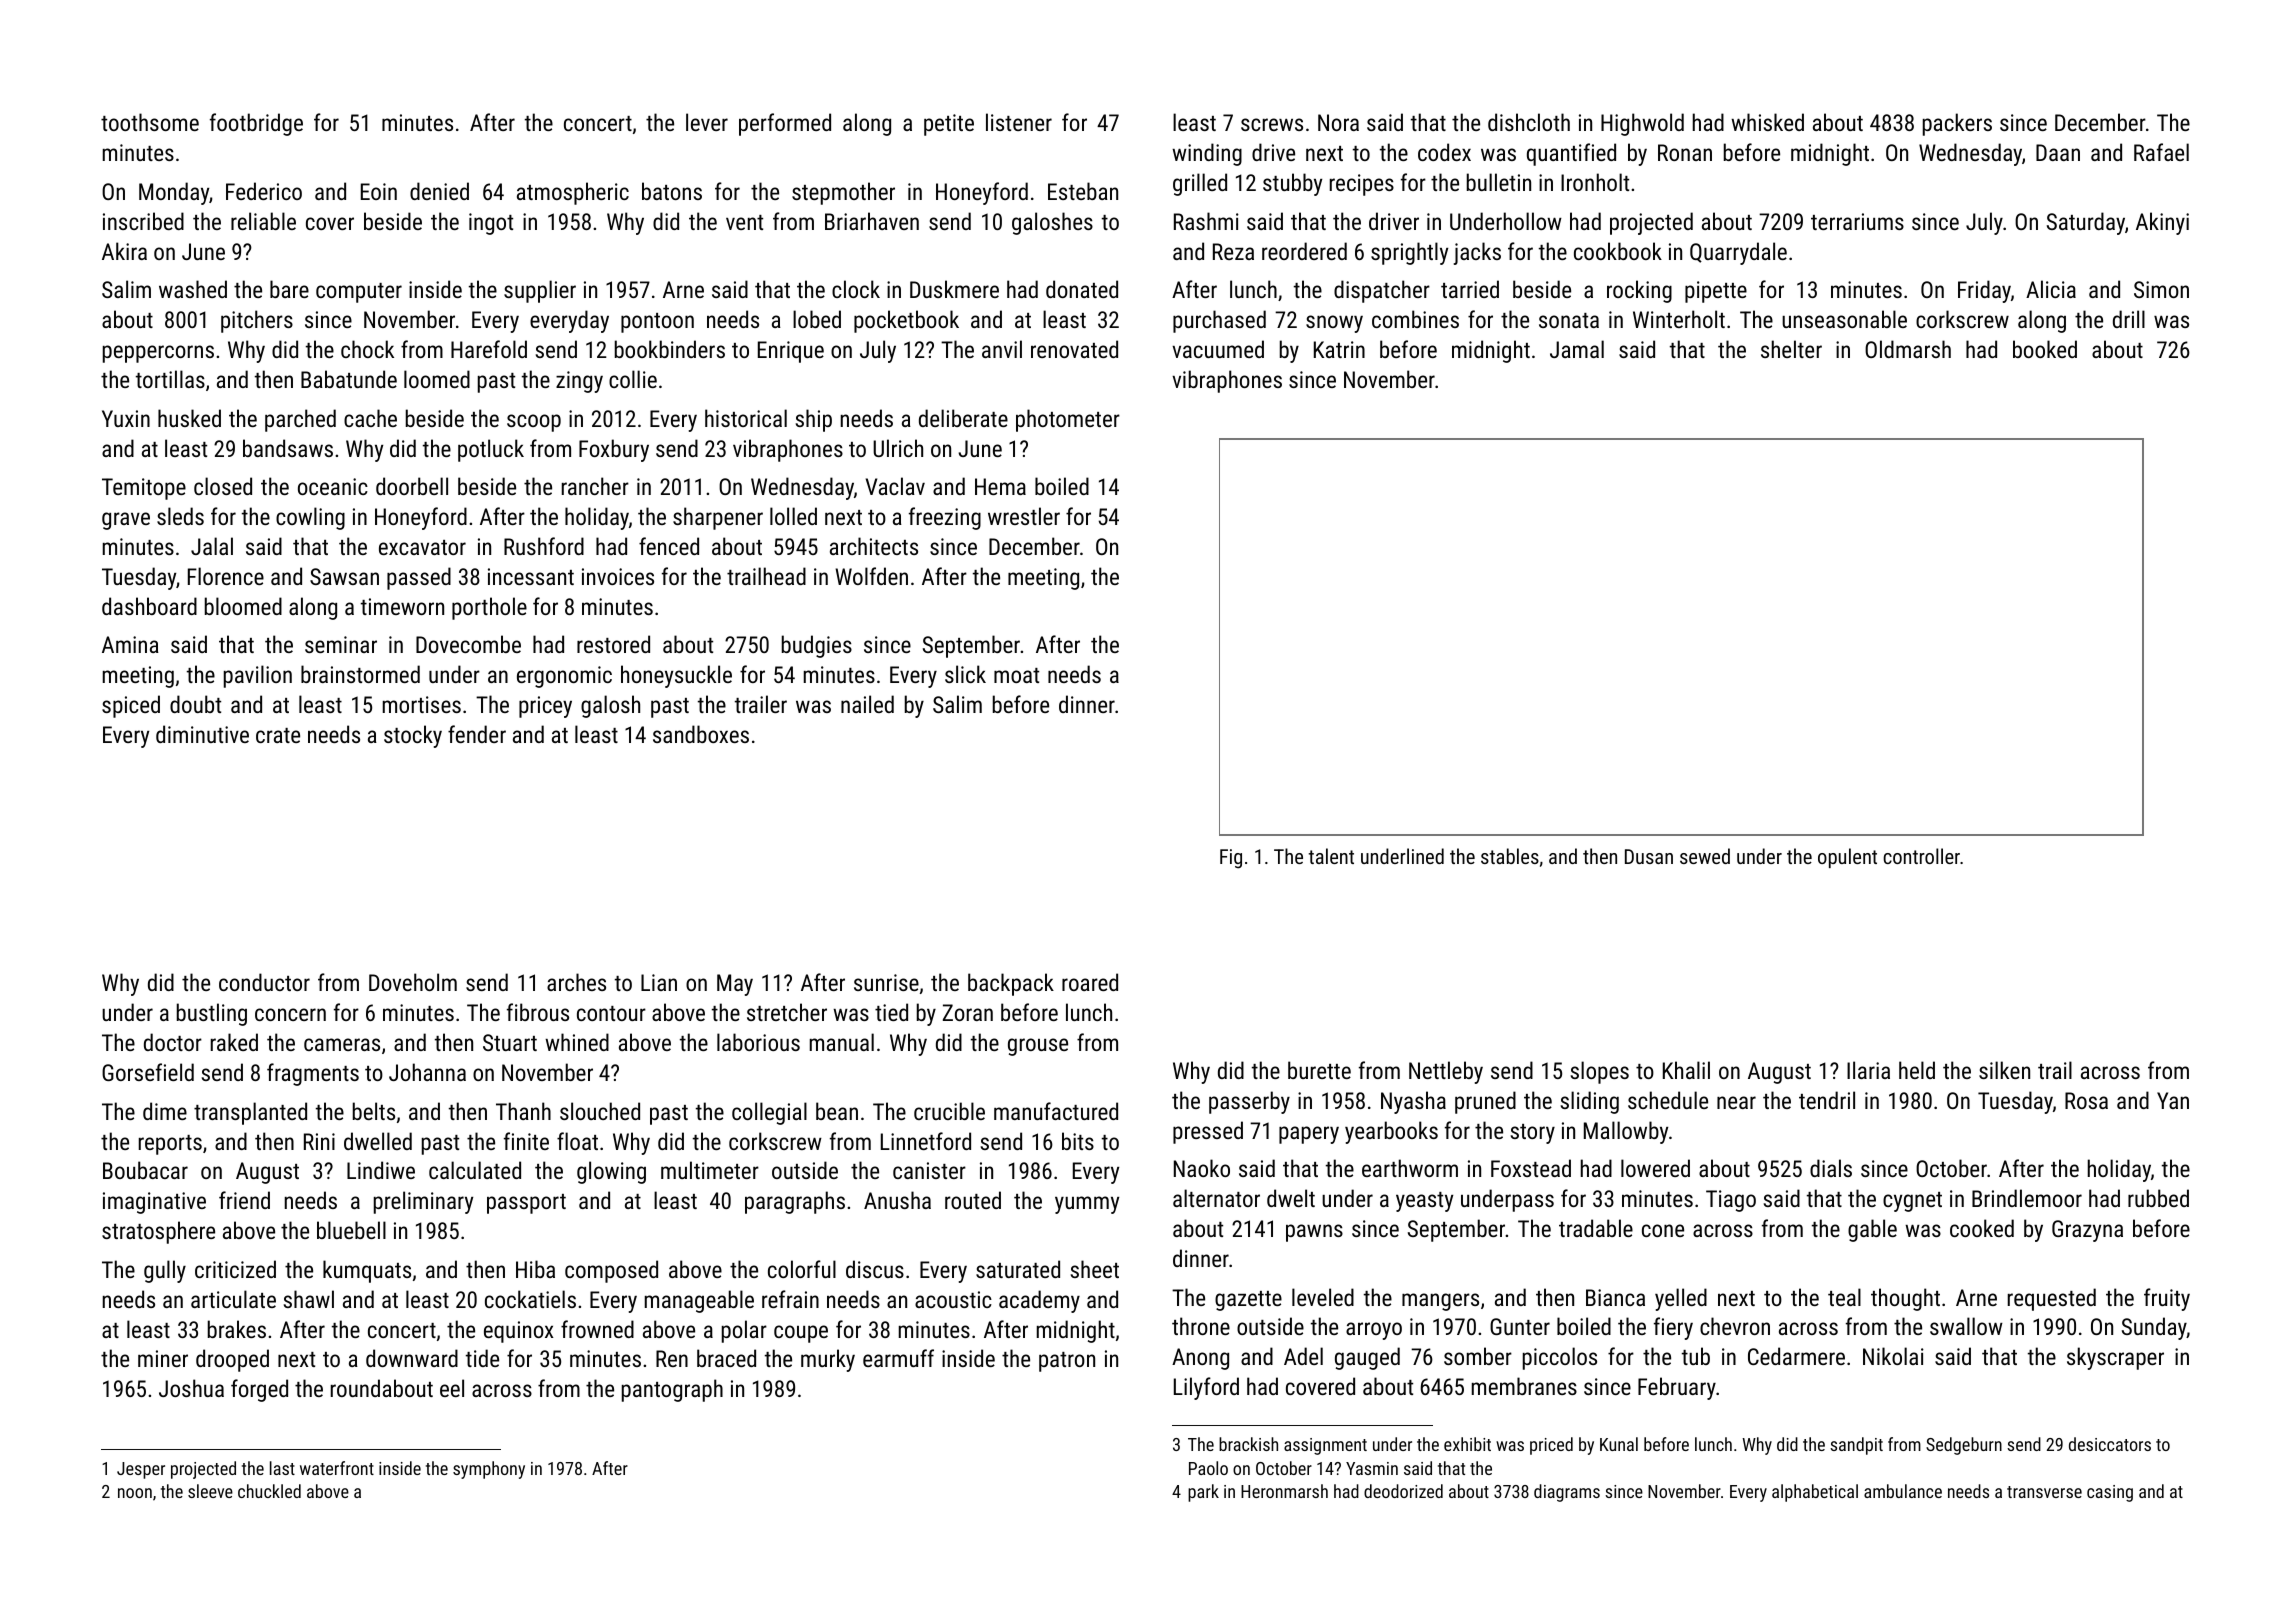 This document has height=1620, width=2292. I want to click on Rashmi, so click(1206, 221).
